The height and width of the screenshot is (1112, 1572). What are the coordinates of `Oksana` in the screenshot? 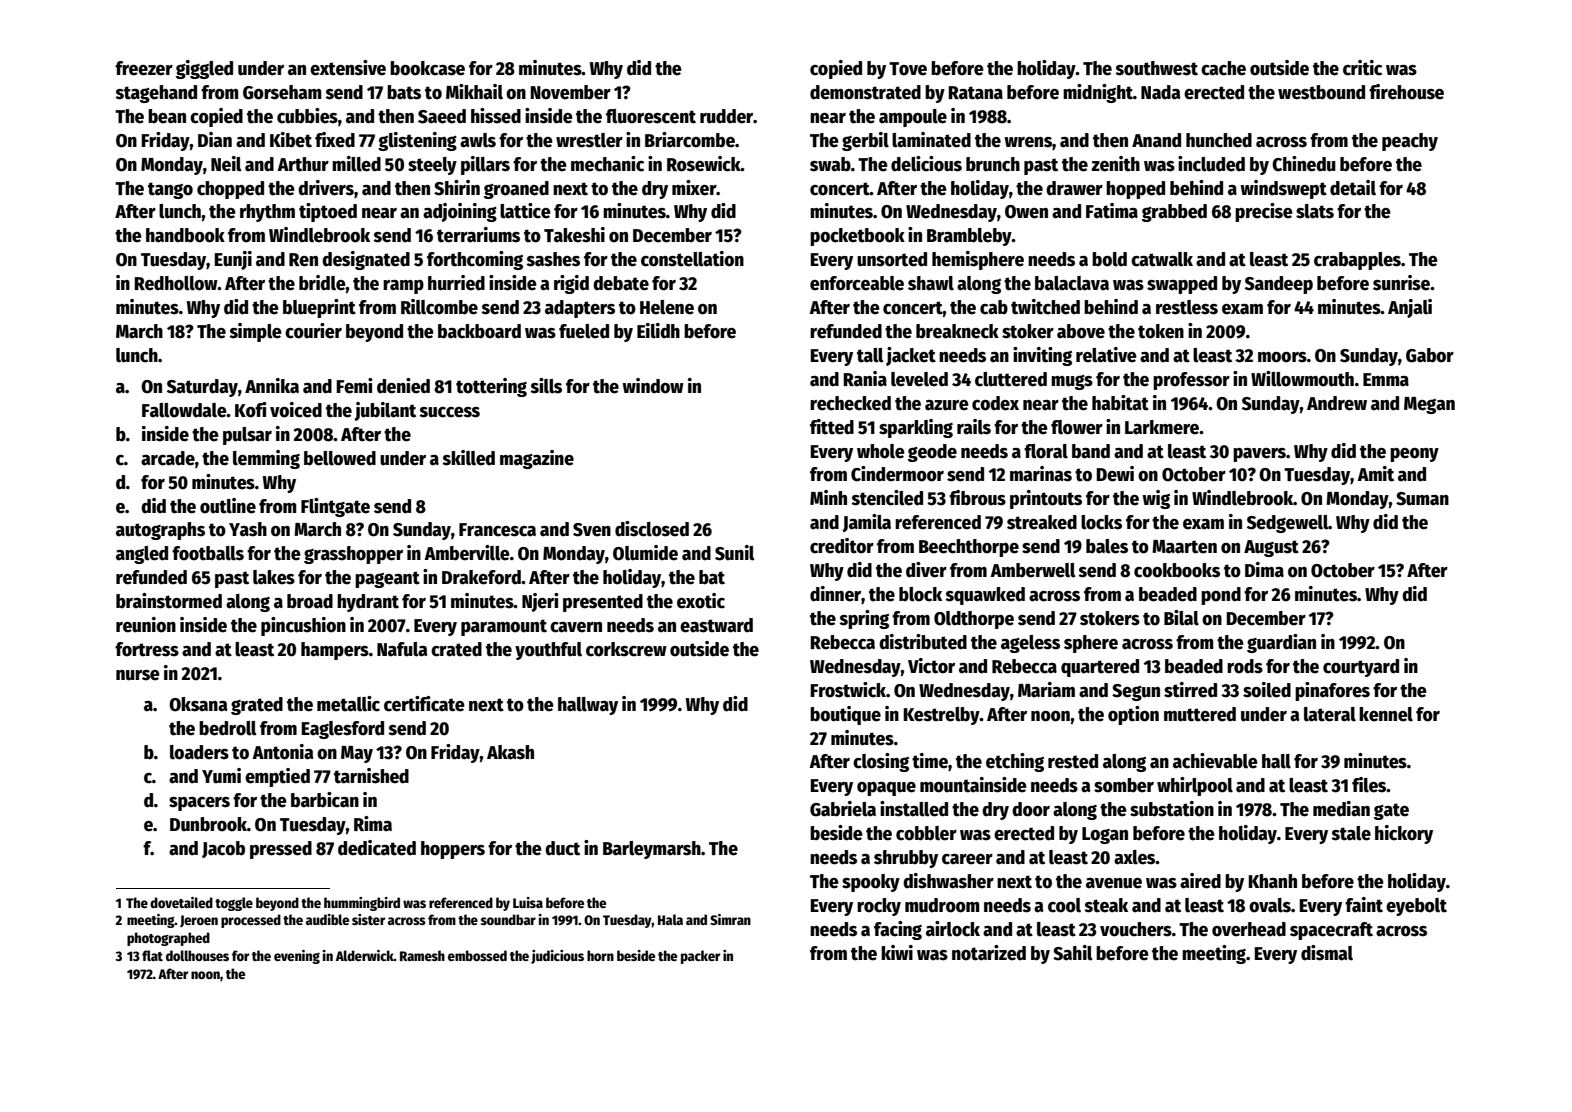 It's located at (198, 704).
